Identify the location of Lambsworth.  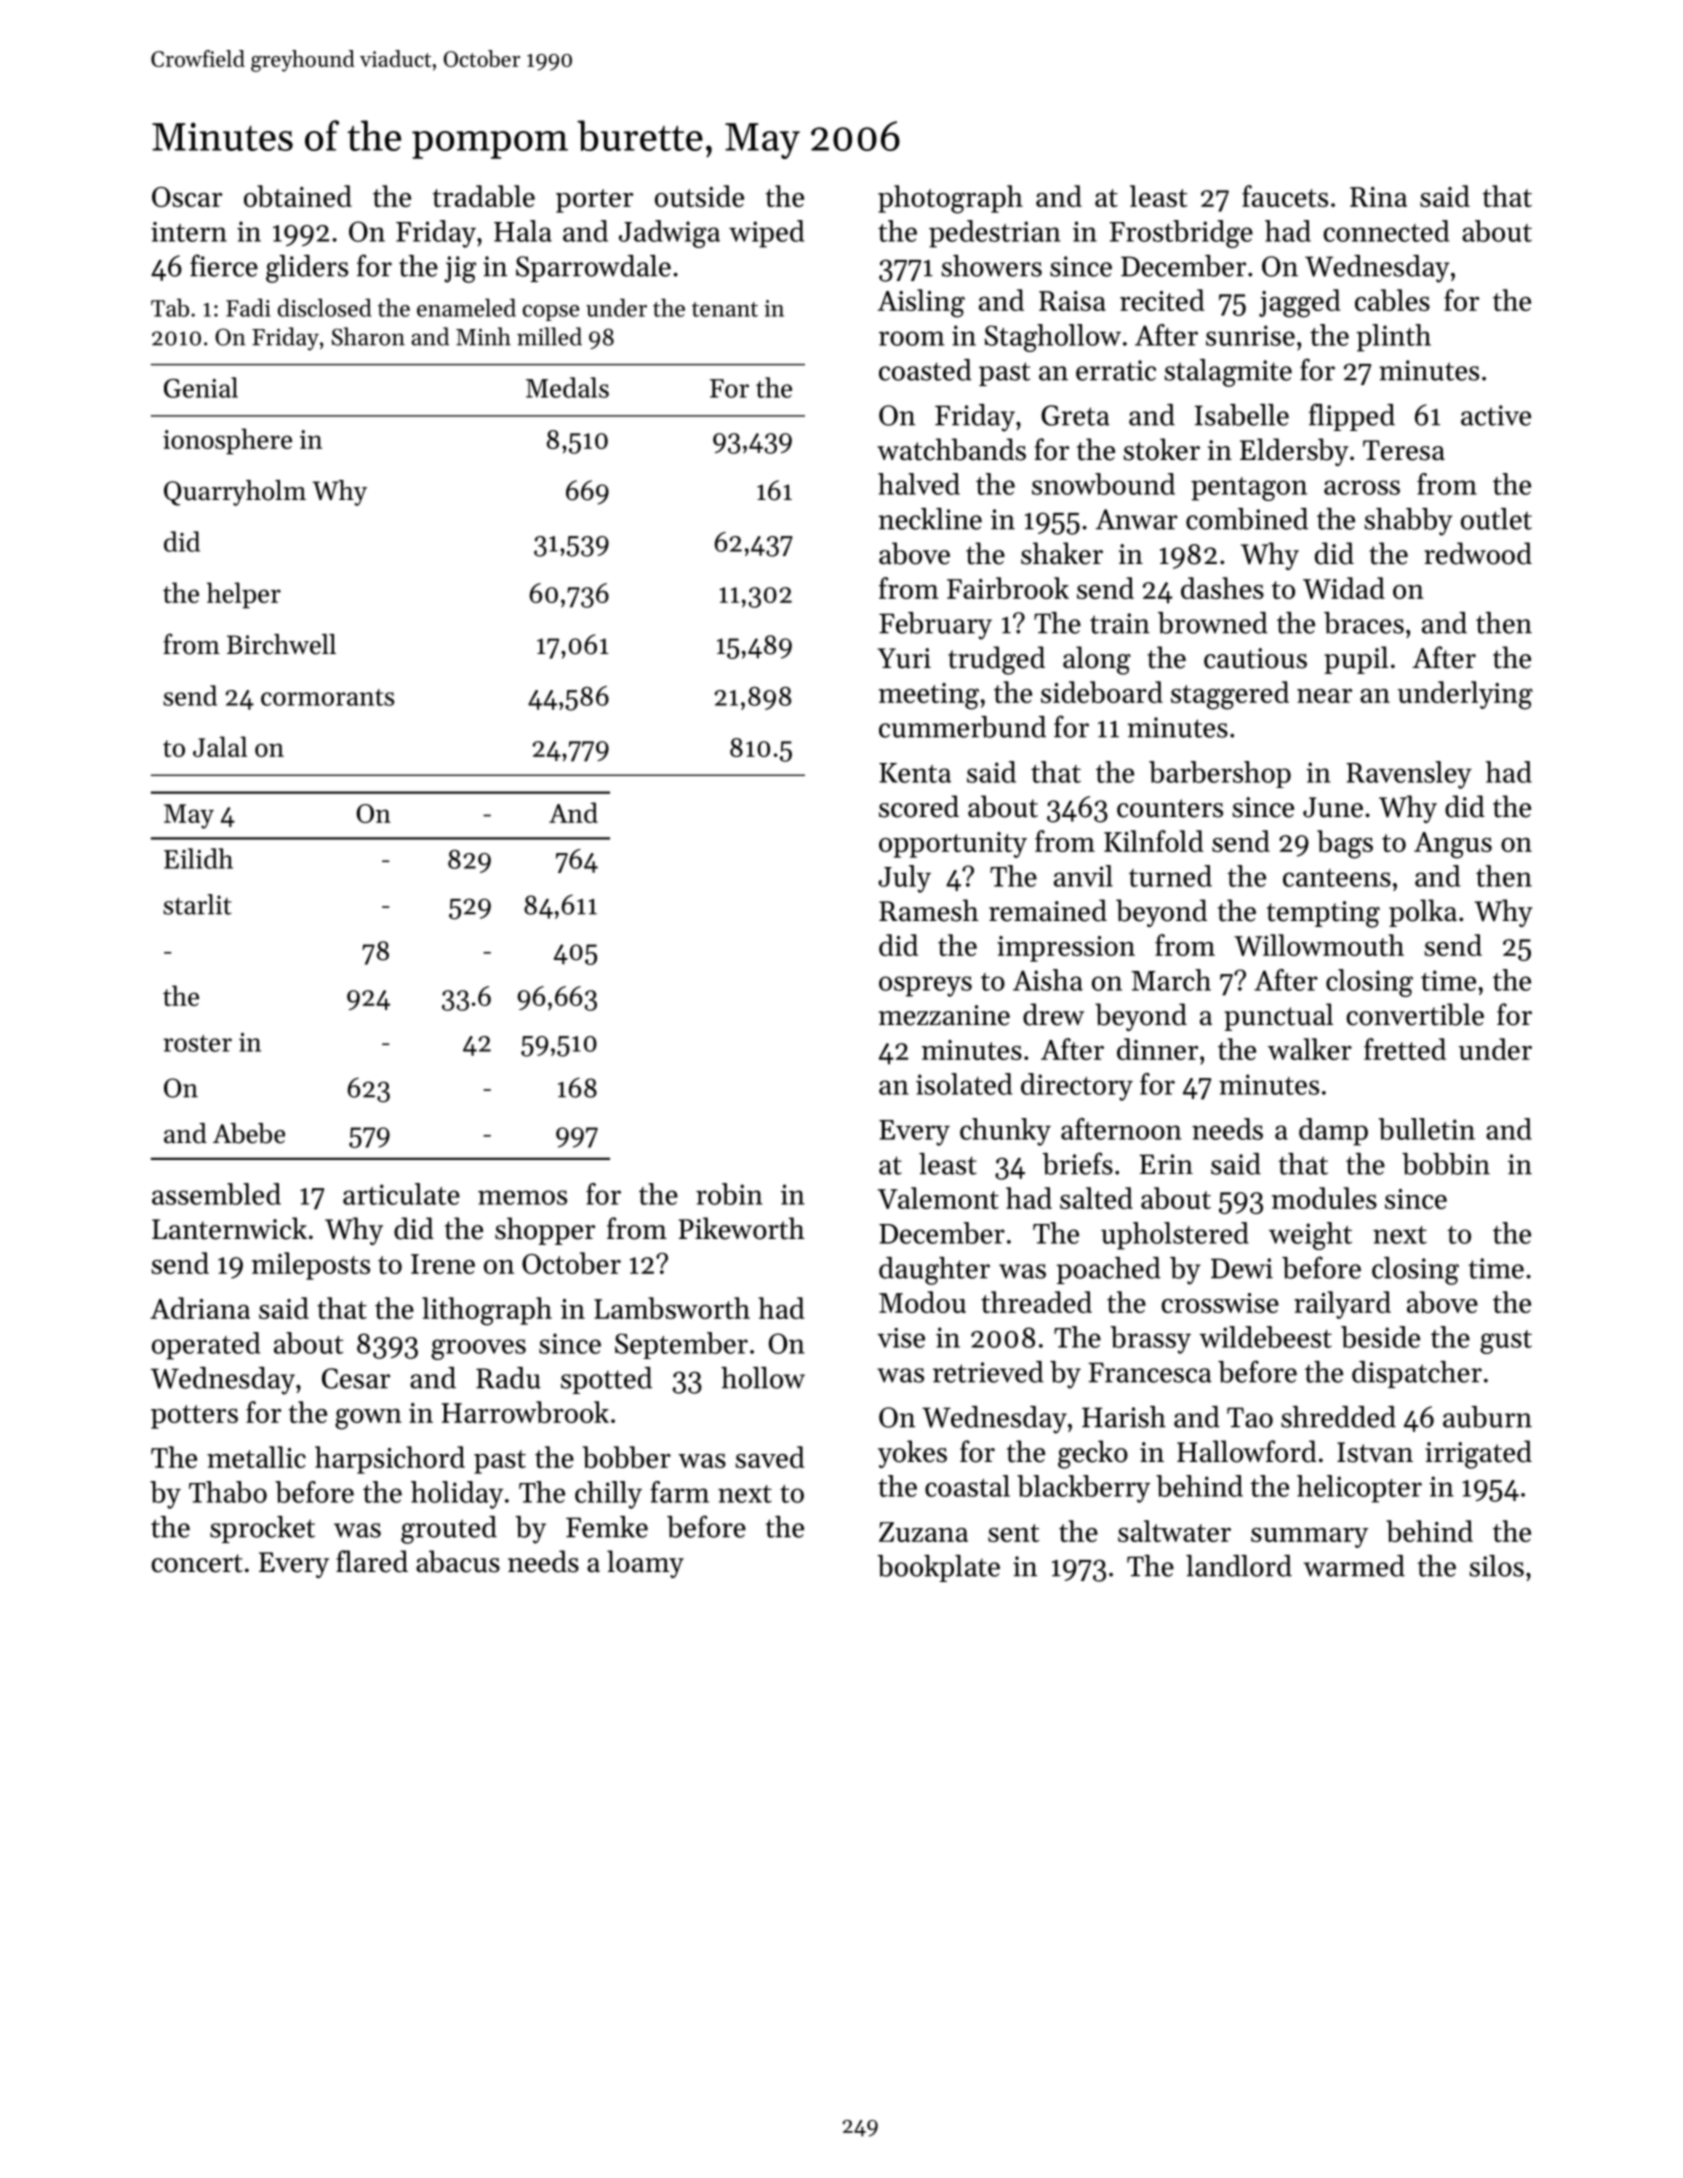
(672, 1308).
